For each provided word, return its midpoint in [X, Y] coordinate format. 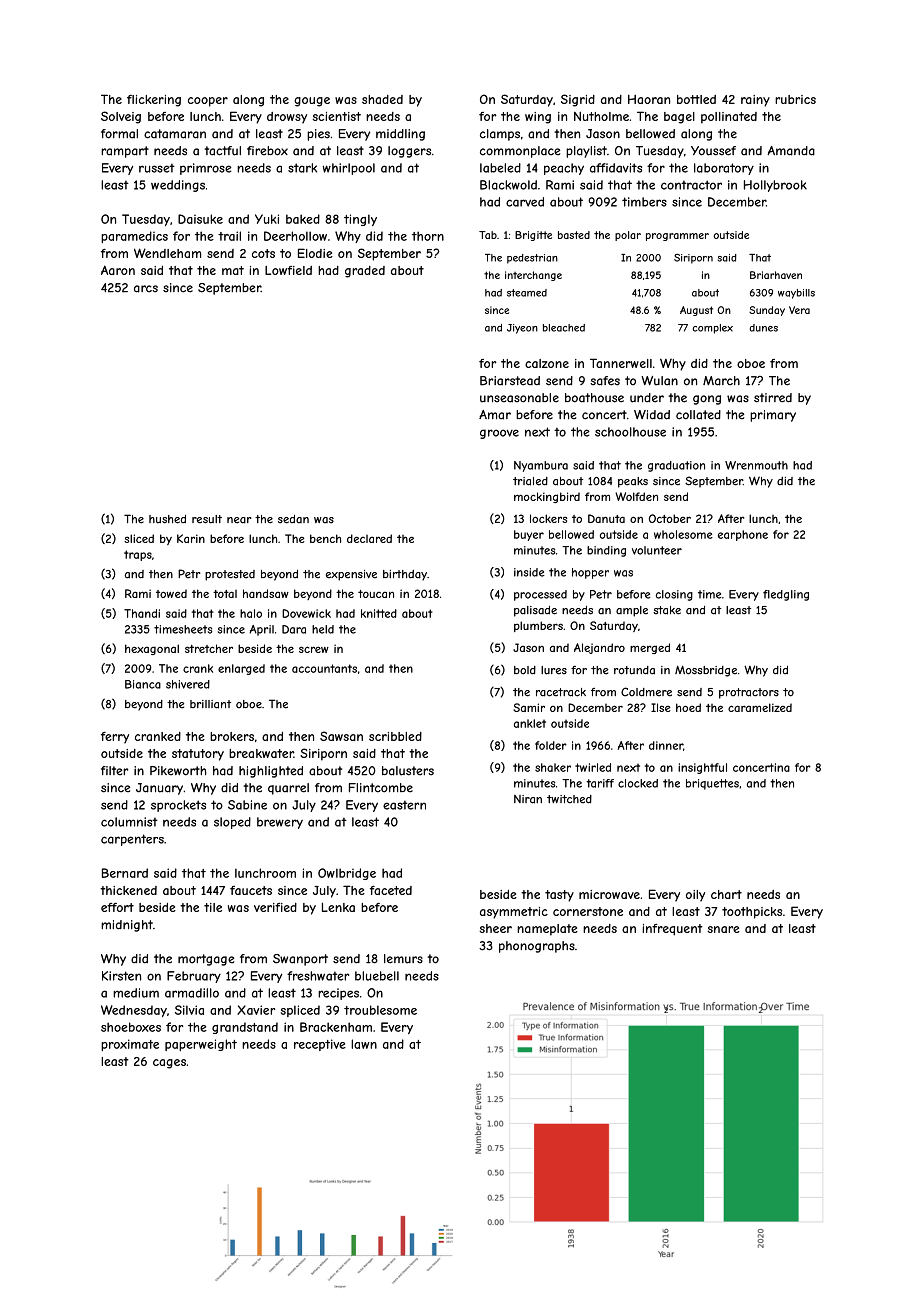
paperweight [201, 1045]
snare [723, 929]
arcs [146, 289]
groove [499, 434]
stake [667, 610]
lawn [364, 1044]
